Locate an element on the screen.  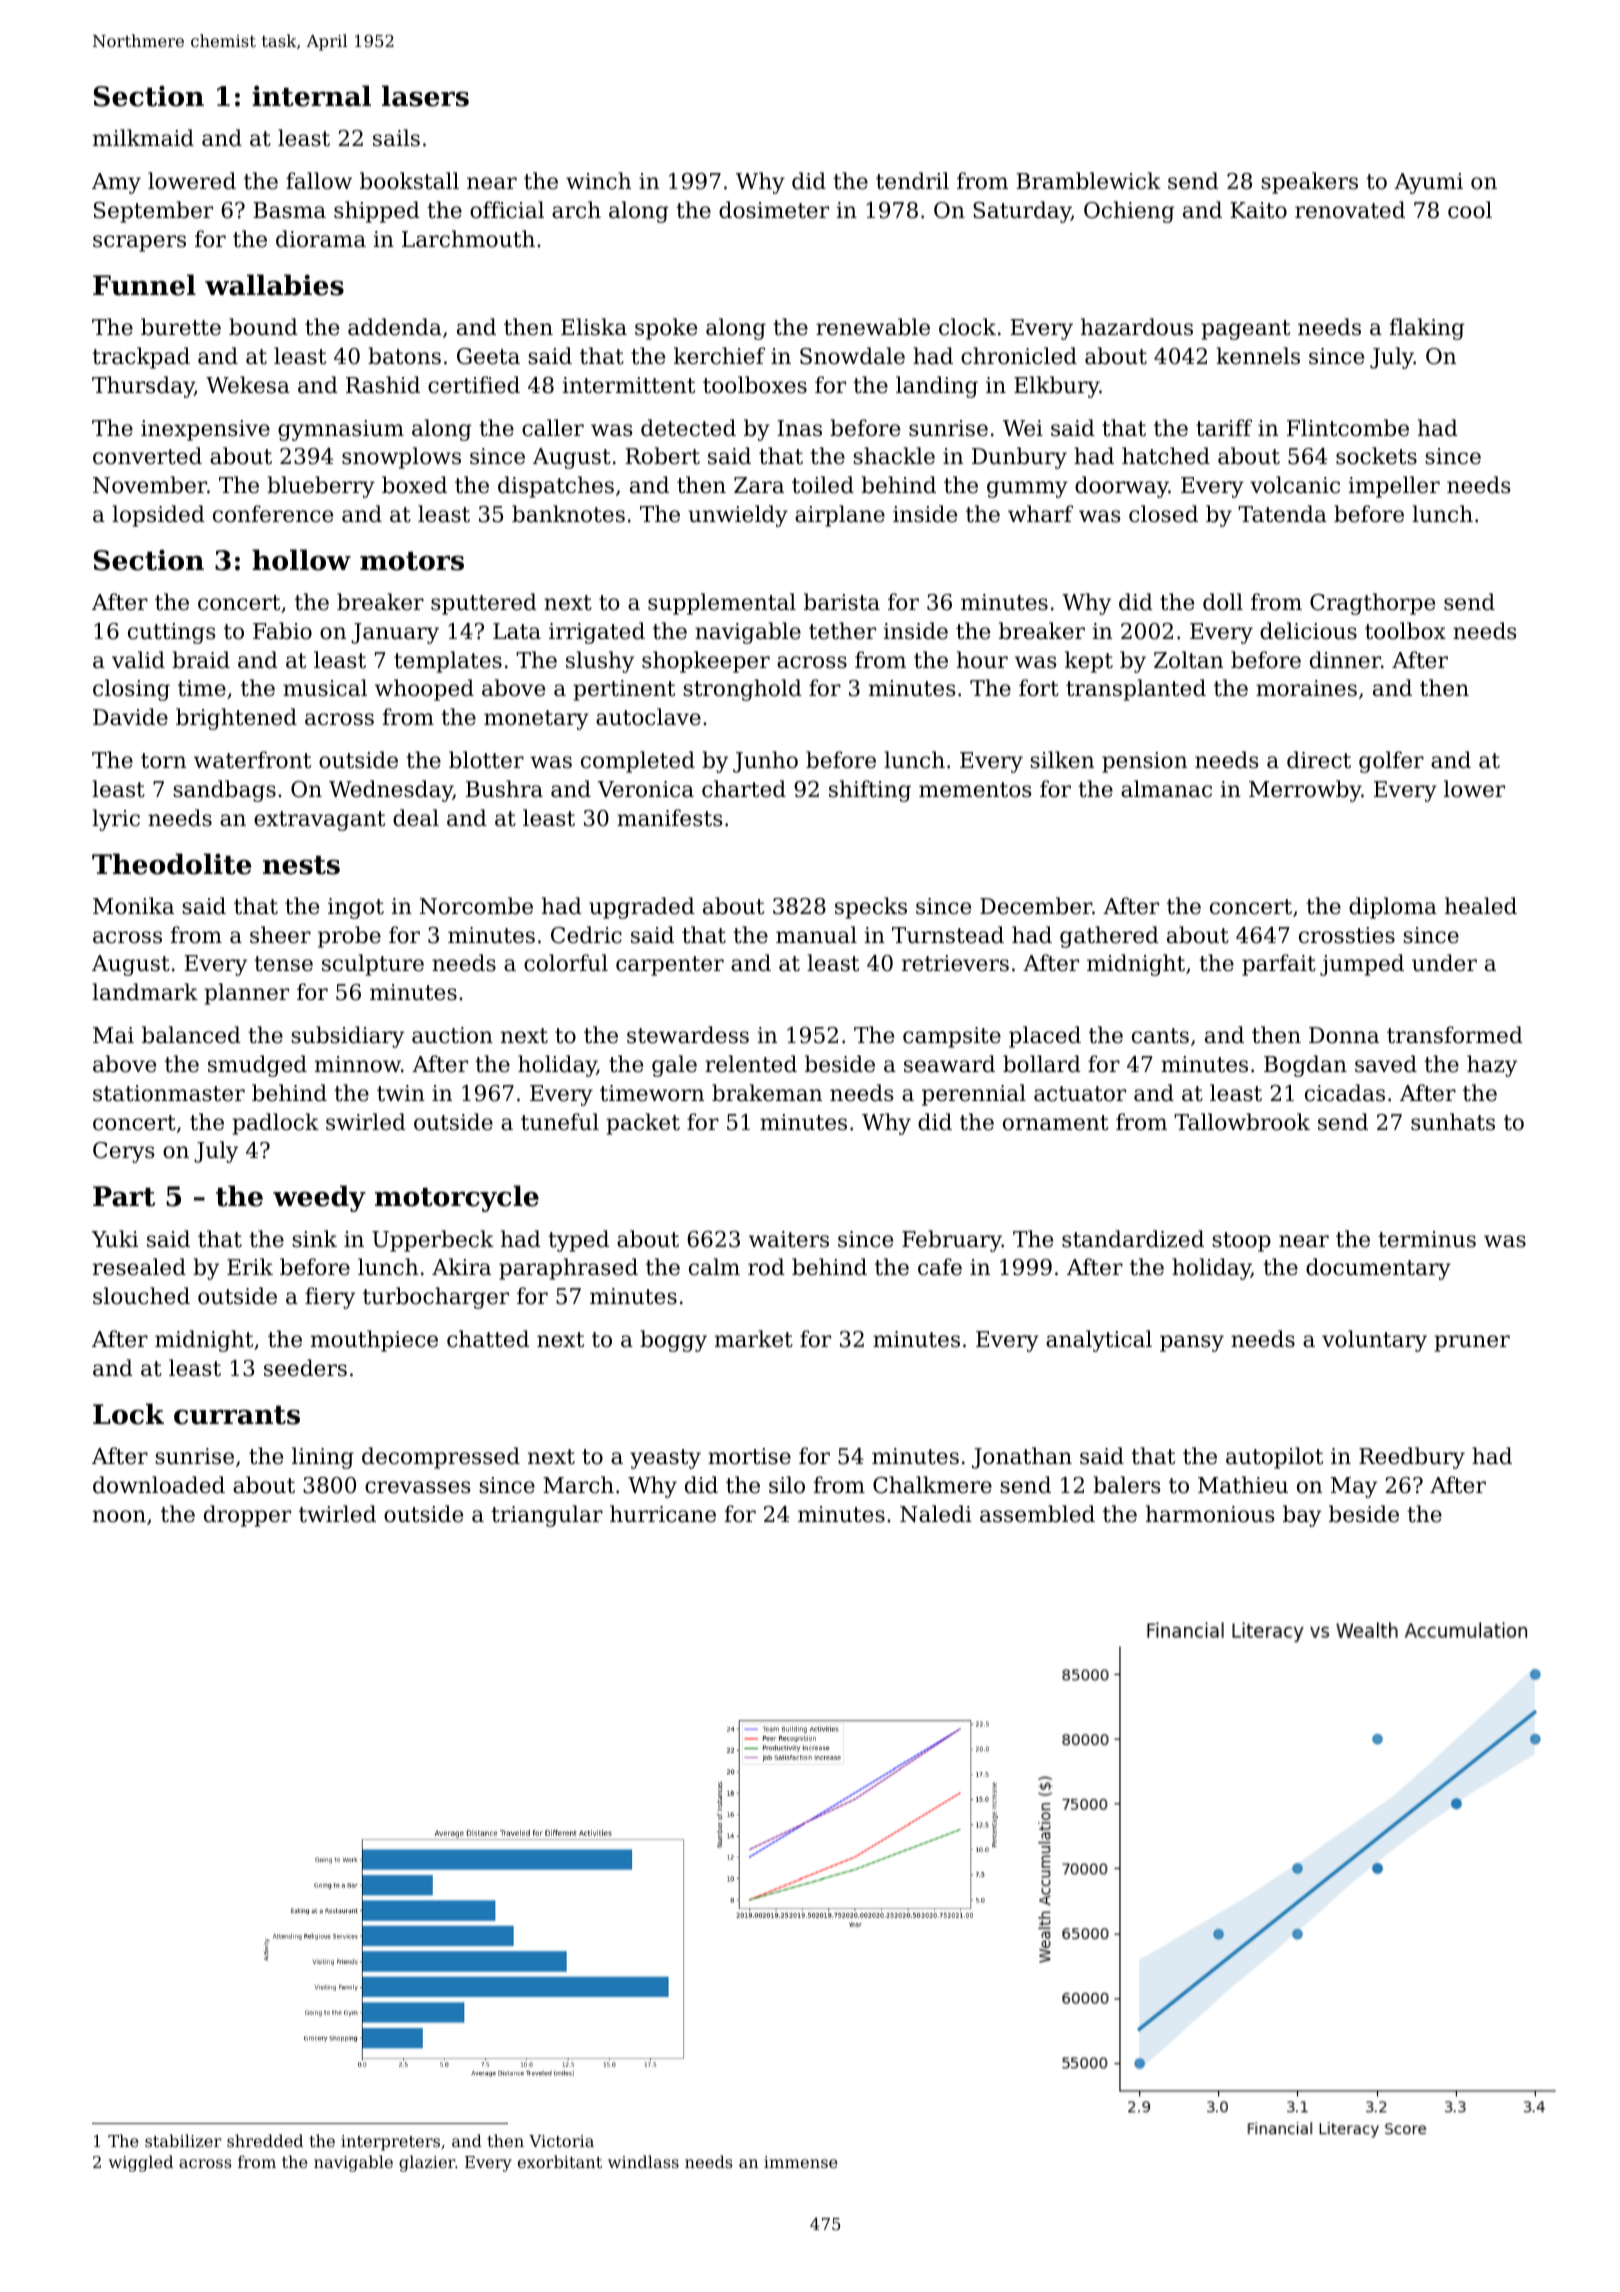
tendril is located at coordinates (912, 181).
